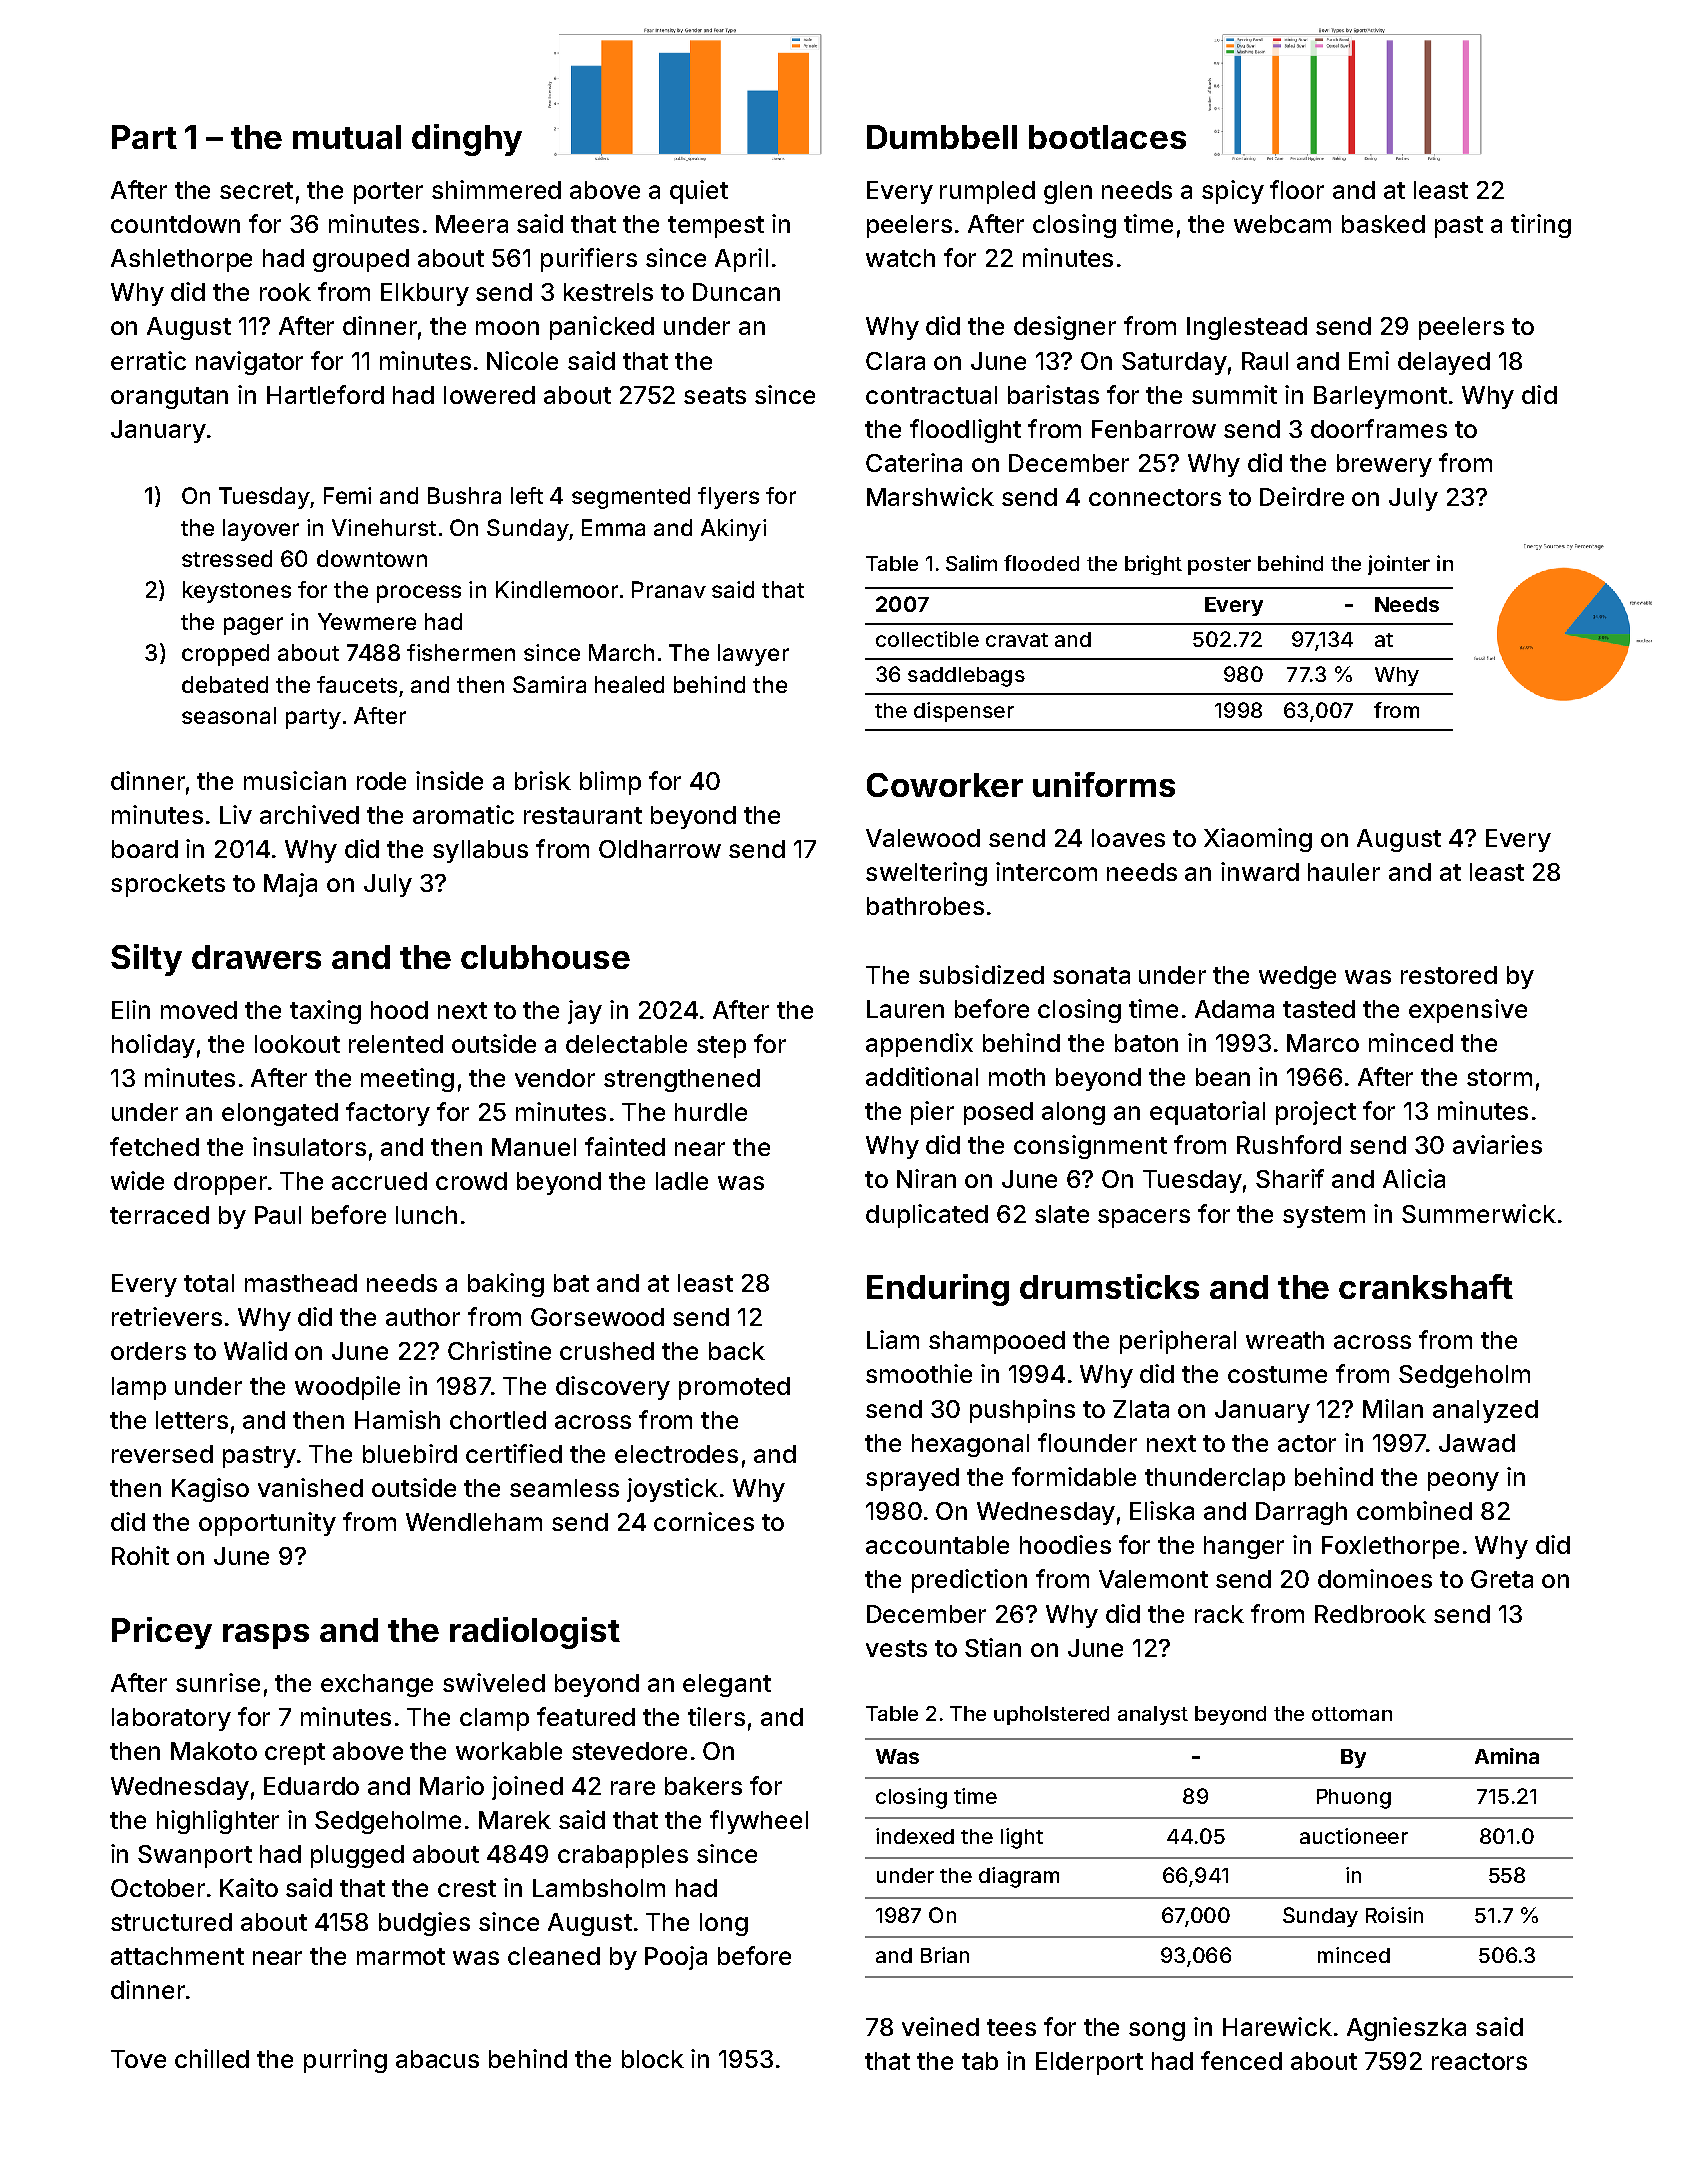 The width and height of the screenshot is (1683, 2178). I want to click on Sharif, so click(1290, 1178).
